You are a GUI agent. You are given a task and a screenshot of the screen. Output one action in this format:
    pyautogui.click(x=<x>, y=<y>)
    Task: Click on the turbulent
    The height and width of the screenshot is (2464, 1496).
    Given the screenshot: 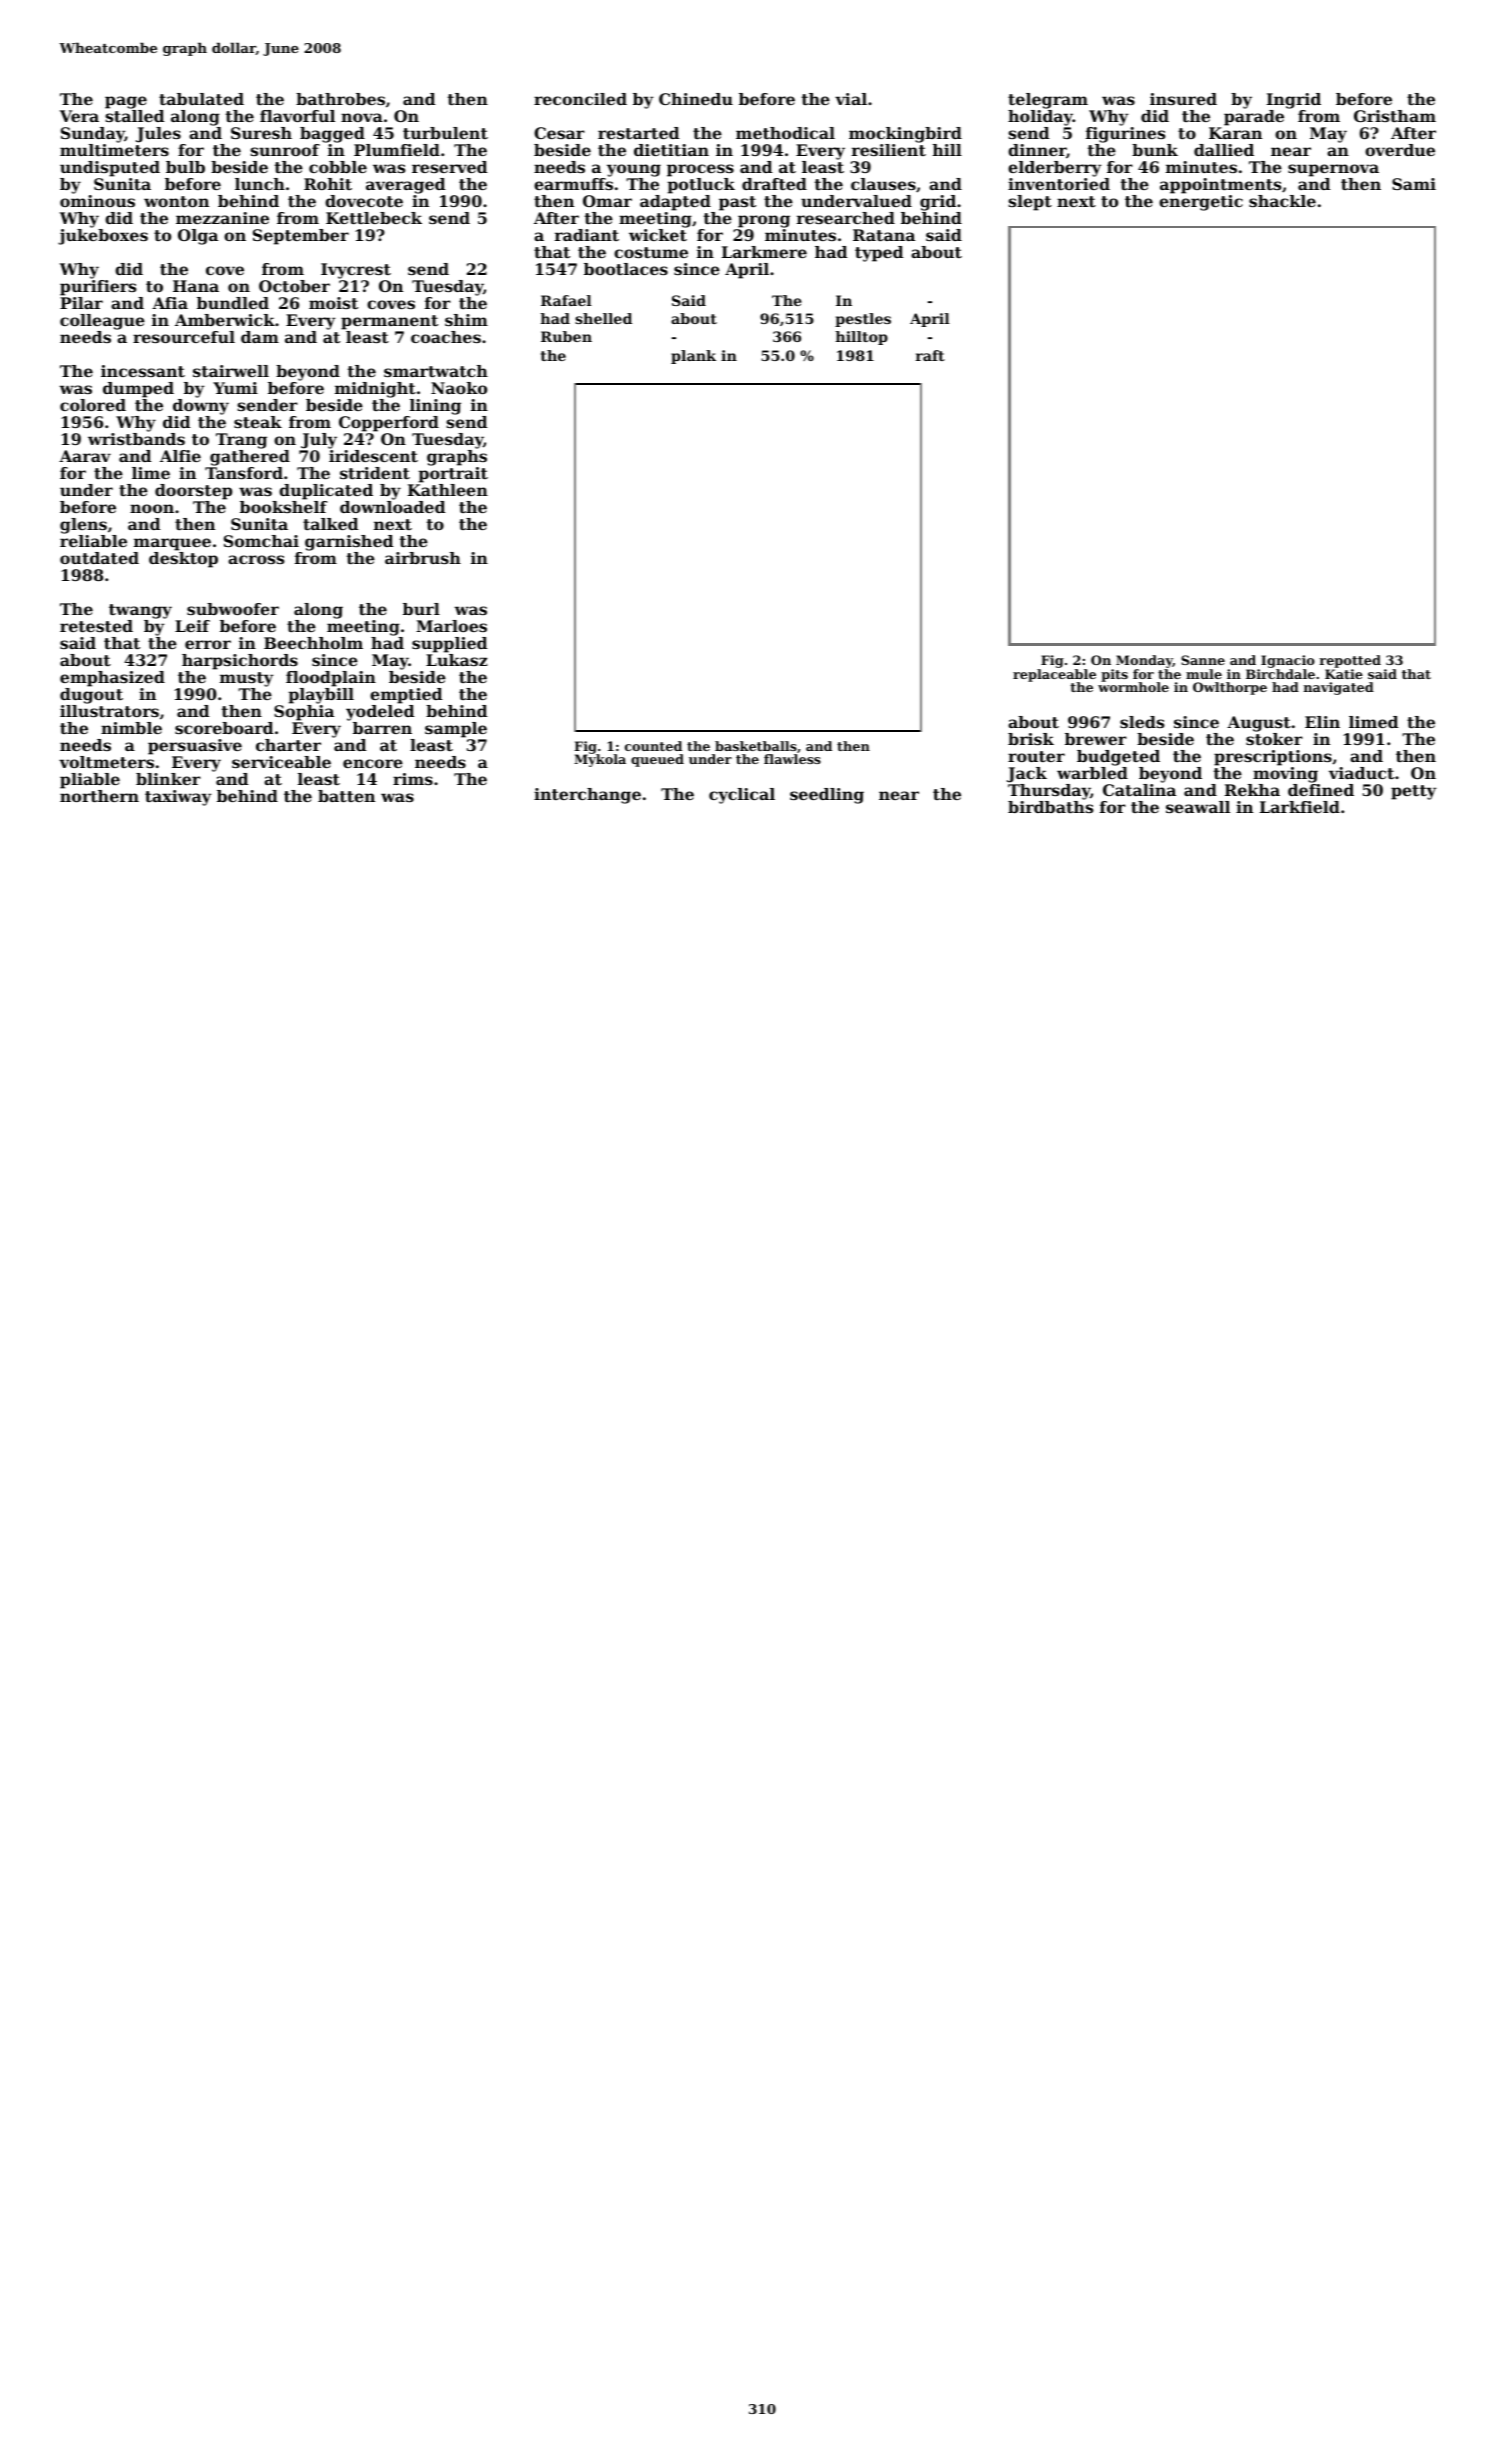 What is the action you would take?
    pyautogui.click(x=445, y=133)
